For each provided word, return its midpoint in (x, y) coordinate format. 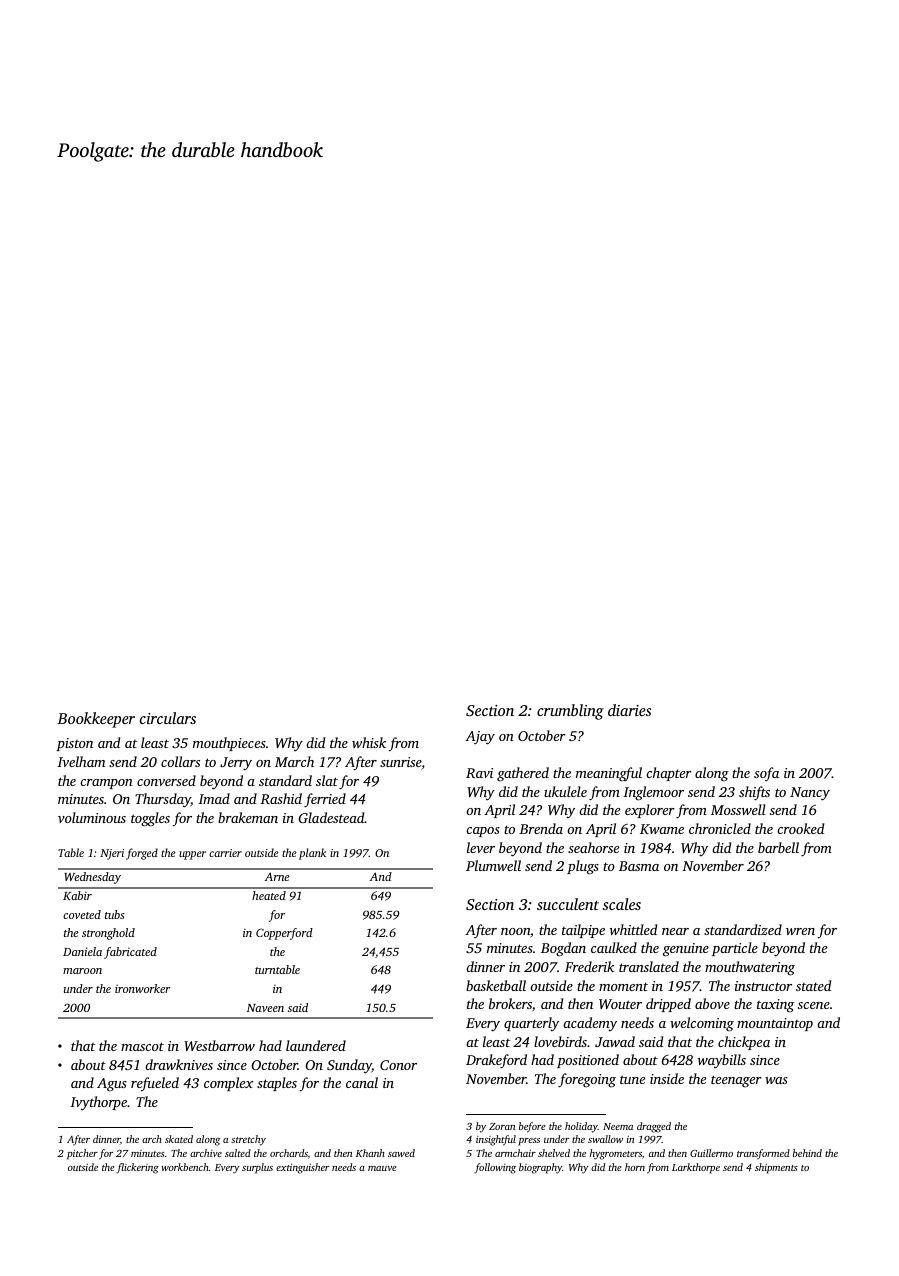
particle (735, 949)
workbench (185, 1167)
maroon (82, 971)
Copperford (284, 934)
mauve (382, 1168)
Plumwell (493, 865)
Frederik (589, 966)
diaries (629, 710)
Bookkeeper (96, 720)
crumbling (570, 712)
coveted (82, 914)
